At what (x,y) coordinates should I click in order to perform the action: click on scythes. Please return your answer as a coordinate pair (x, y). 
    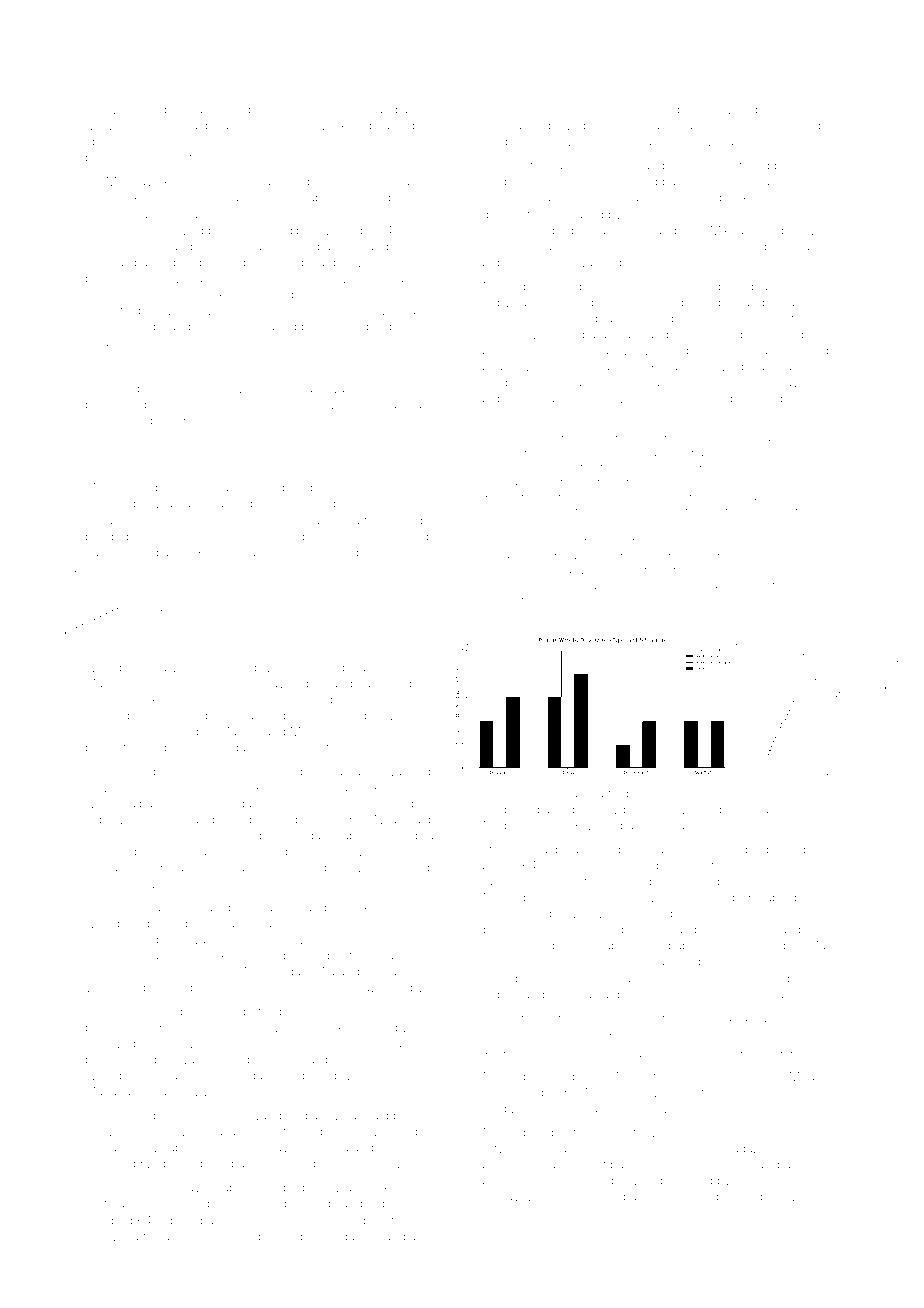
    Looking at the image, I should click on (799, 1198).
